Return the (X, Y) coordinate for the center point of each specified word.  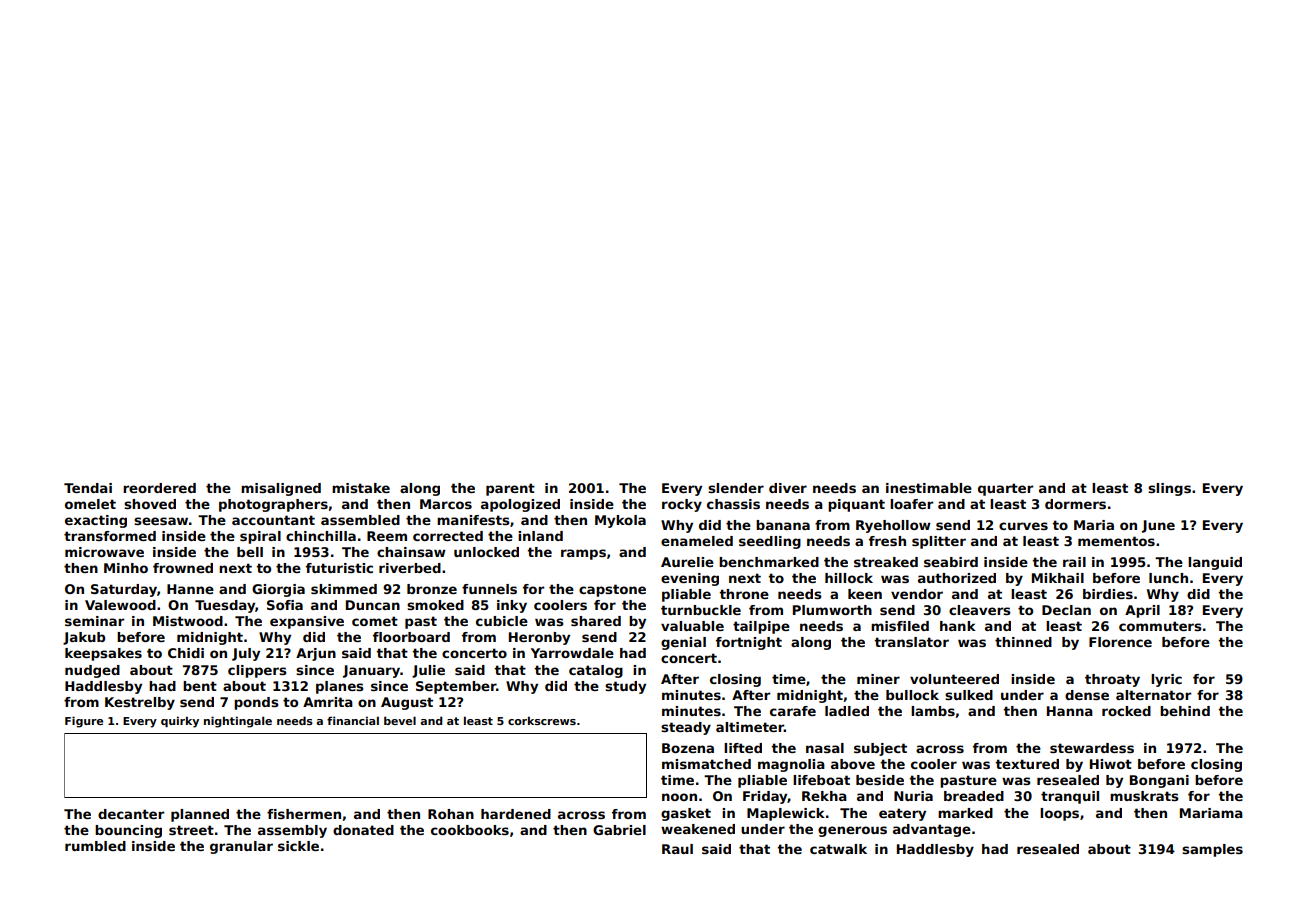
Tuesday (225, 606)
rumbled (95, 846)
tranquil (1070, 797)
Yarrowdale (572, 653)
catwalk (838, 849)
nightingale (238, 722)
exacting (96, 521)
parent (510, 489)
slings (1169, 489)
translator (911, 642)
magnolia (791, 765)
